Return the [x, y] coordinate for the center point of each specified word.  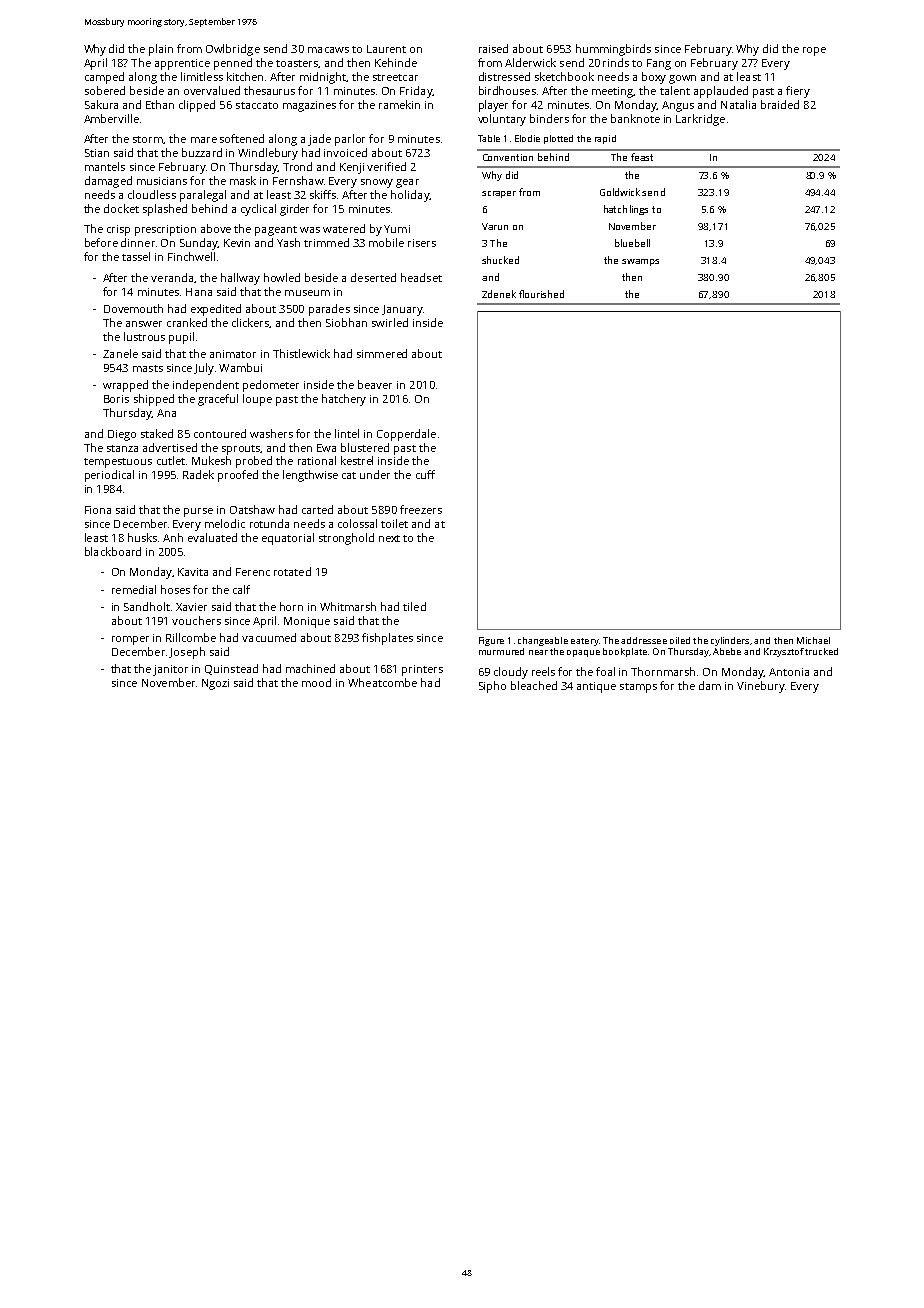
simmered [382, 353]
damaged [108, 182]
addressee [644, 640]
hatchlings [626, 210]
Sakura [101, 104]
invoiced [345, 152]
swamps [640, 262]
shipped [154, 400]
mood [316, 682]
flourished [541, 294]
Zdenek [499, 294]
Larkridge [700, 120]
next [389, 538]
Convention [508, 157]
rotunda [269, 523]
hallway [240, 279]
